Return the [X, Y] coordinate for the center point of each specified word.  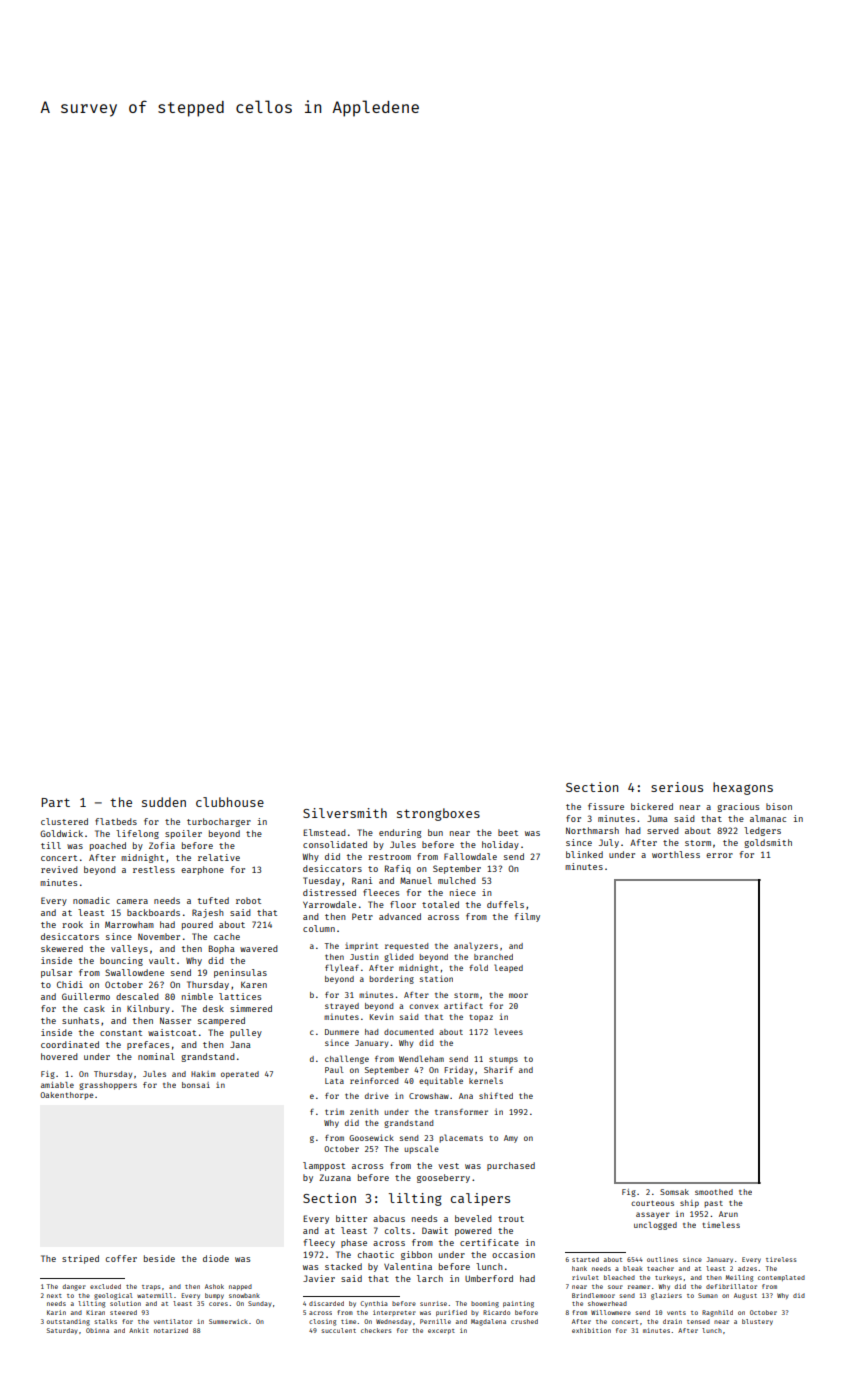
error [719, 855]
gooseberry [443, 1178]
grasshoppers [108, 1086]
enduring [400, 833]
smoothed [714, 1192]
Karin [56, 1312]
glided [398, 957]
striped [80, 1259]
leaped [508, 968]
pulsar [56, 973]
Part [55, 802]
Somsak [674, 1192]
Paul [334, 1069]
